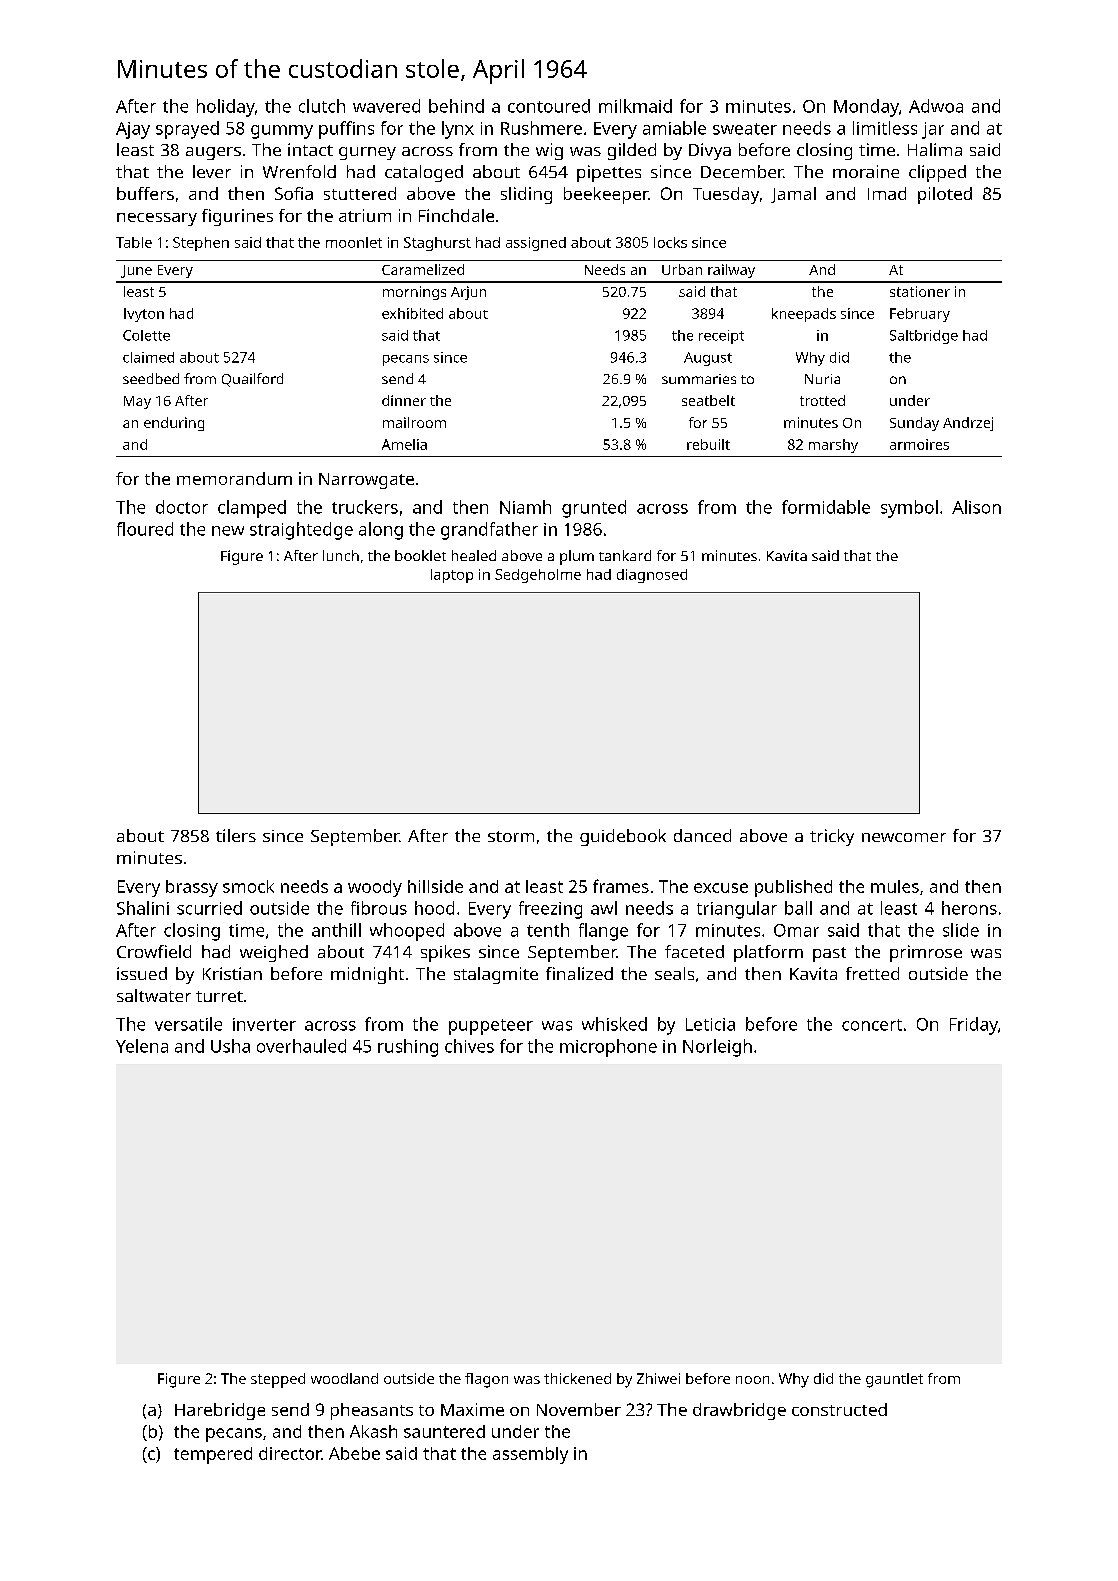 The width and height of the image is (1118, 1581). I want to click on Sedgeholme, so click(538, 576).
